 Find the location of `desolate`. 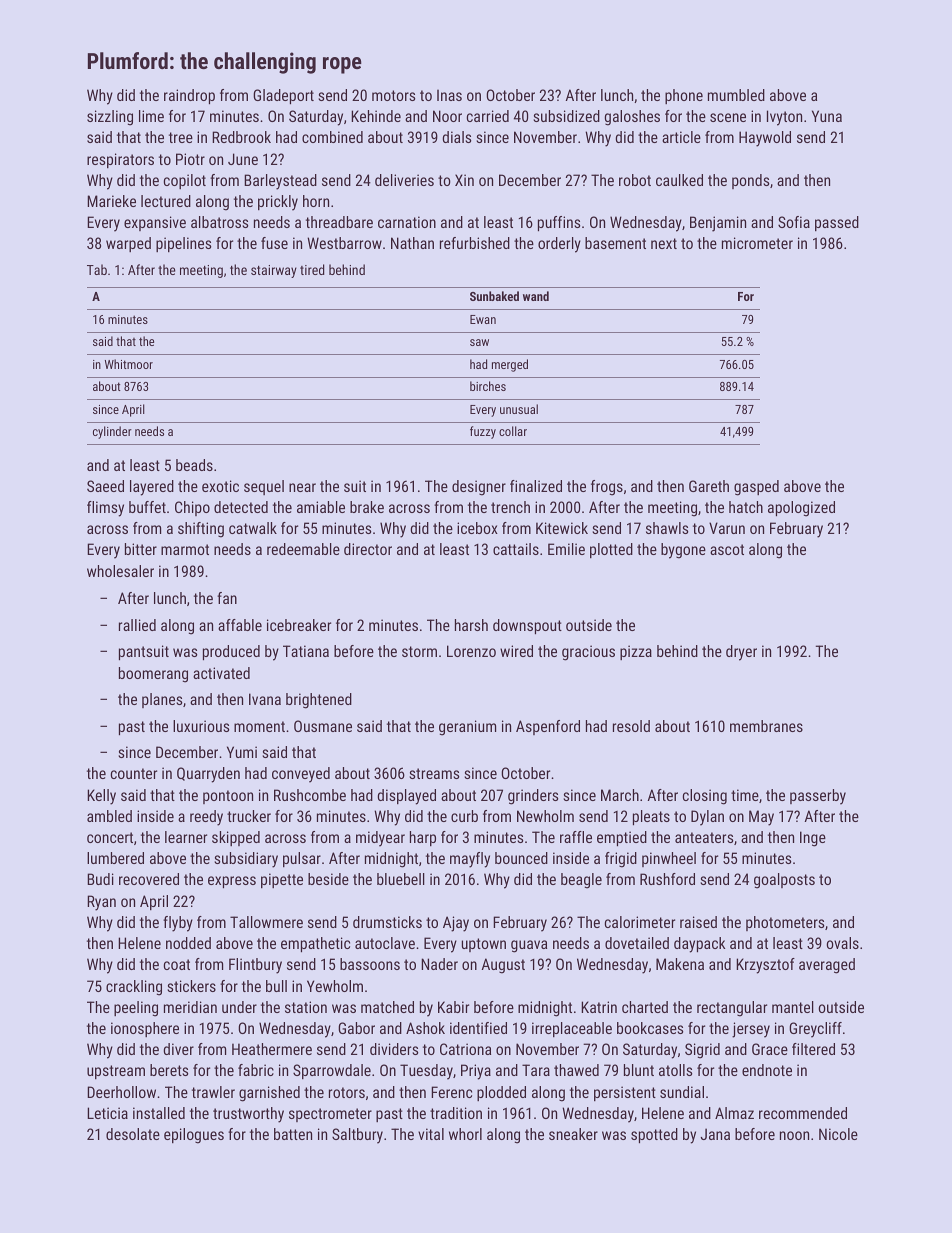

desolate is located at coordinates (133, 1134).
